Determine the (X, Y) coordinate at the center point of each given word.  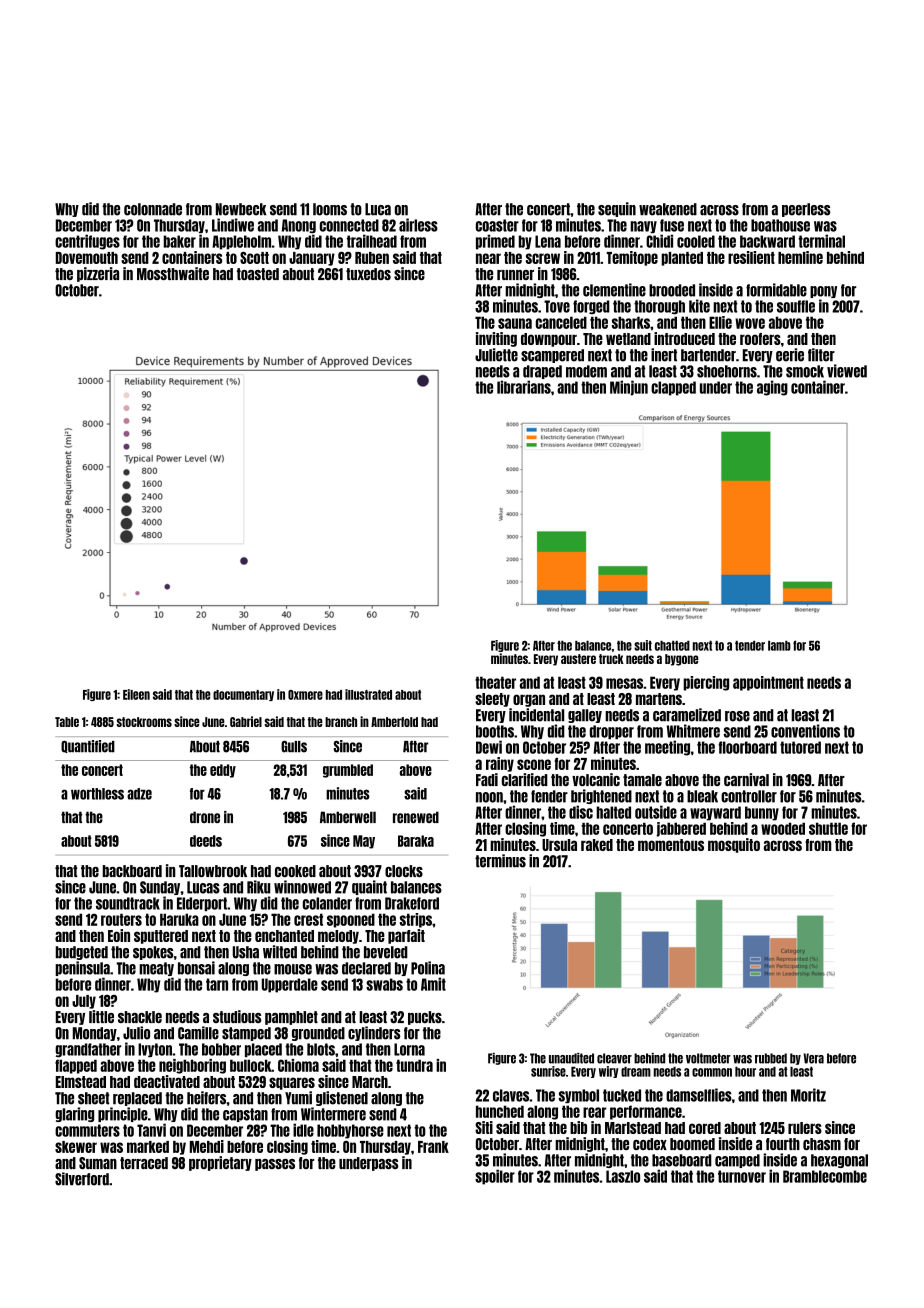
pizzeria (98, 274)
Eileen (136, 694)
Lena (548, 241)
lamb (779, 646)
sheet (93, 1098)
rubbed (771, 1058)
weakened (668, 209)
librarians (524, 387)
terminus (500, 861)
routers (121, 919)
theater (495, 682)
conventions (805, 731)
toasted (258, 274)
